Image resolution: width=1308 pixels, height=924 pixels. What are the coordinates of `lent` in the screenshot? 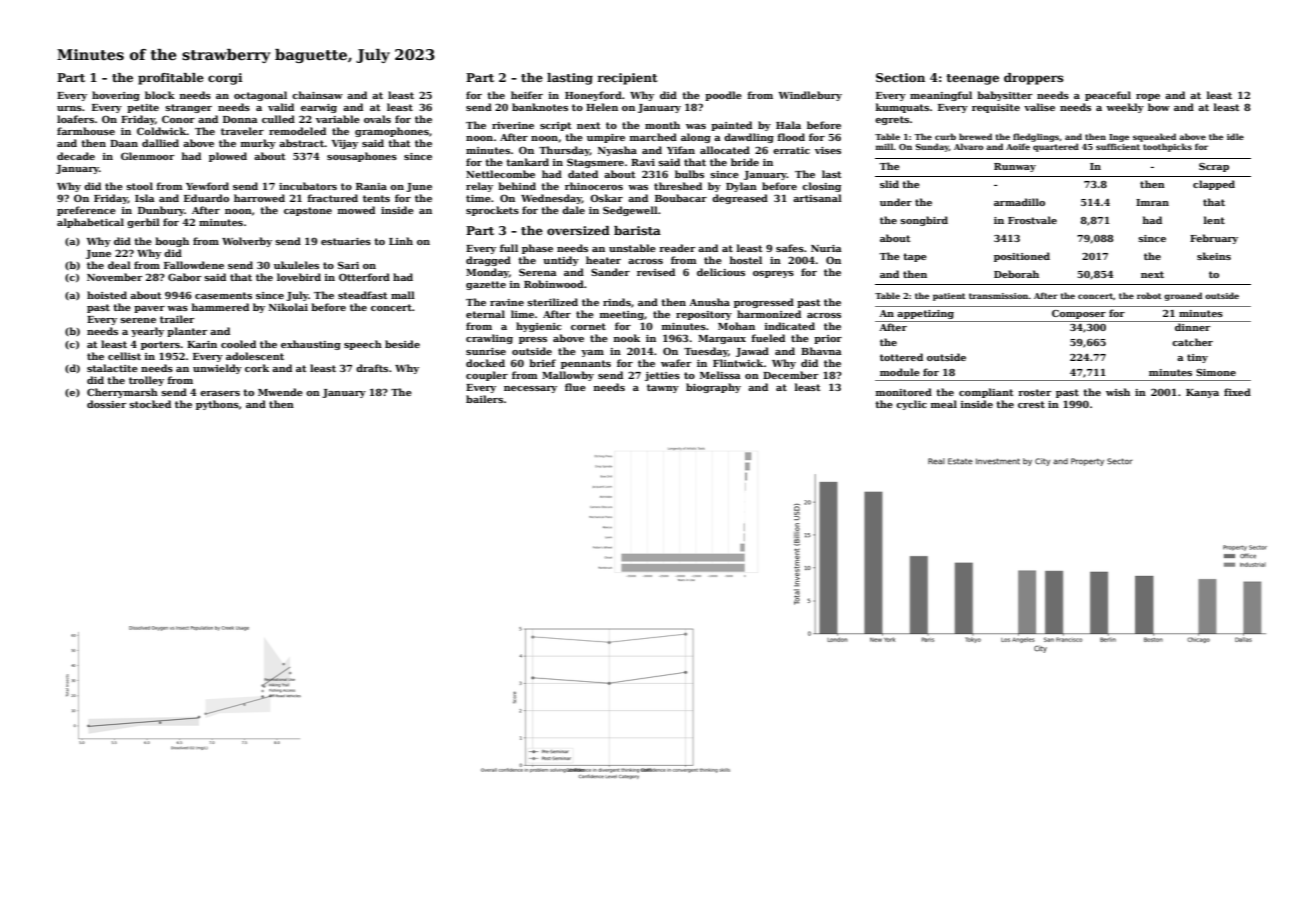 It's located at (1214, 220).
